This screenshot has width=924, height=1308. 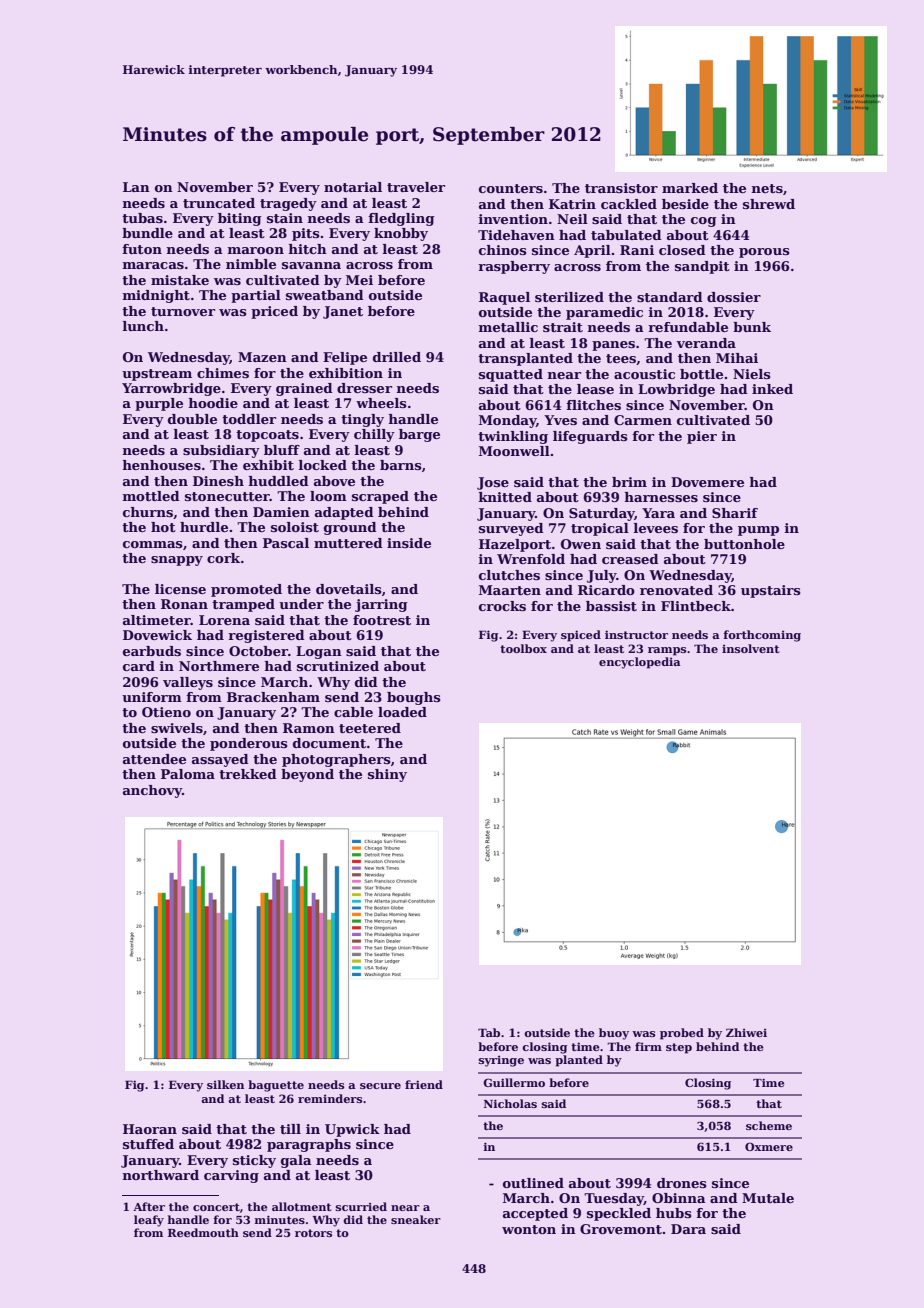 What do you see at coordinates (203, 1232) in the screenshot?
I see `Reedmouth` at bounding box center [203, 1232].
